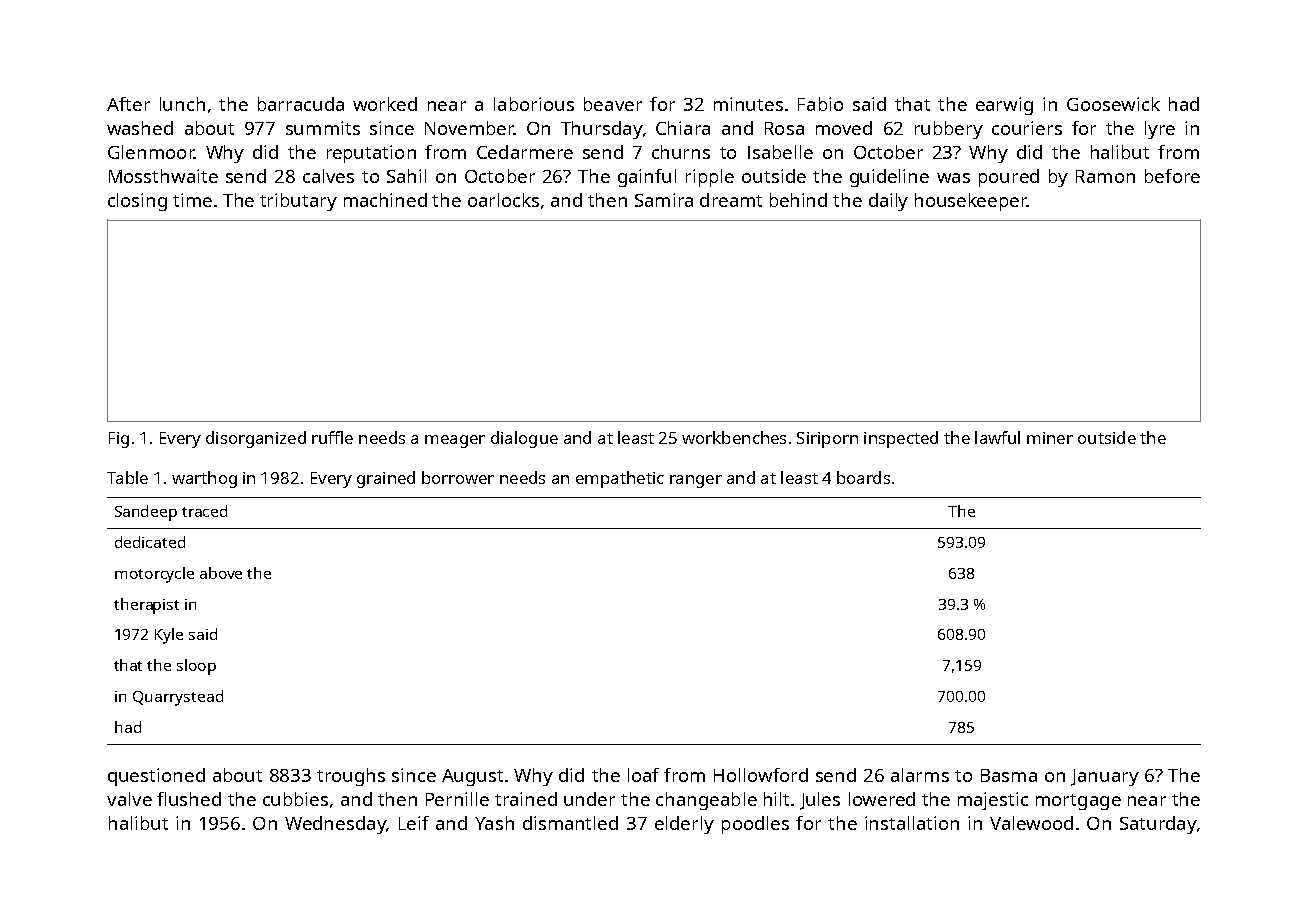 The image size is (1308, 924). I want to click on Fig, so click(119, 440).
